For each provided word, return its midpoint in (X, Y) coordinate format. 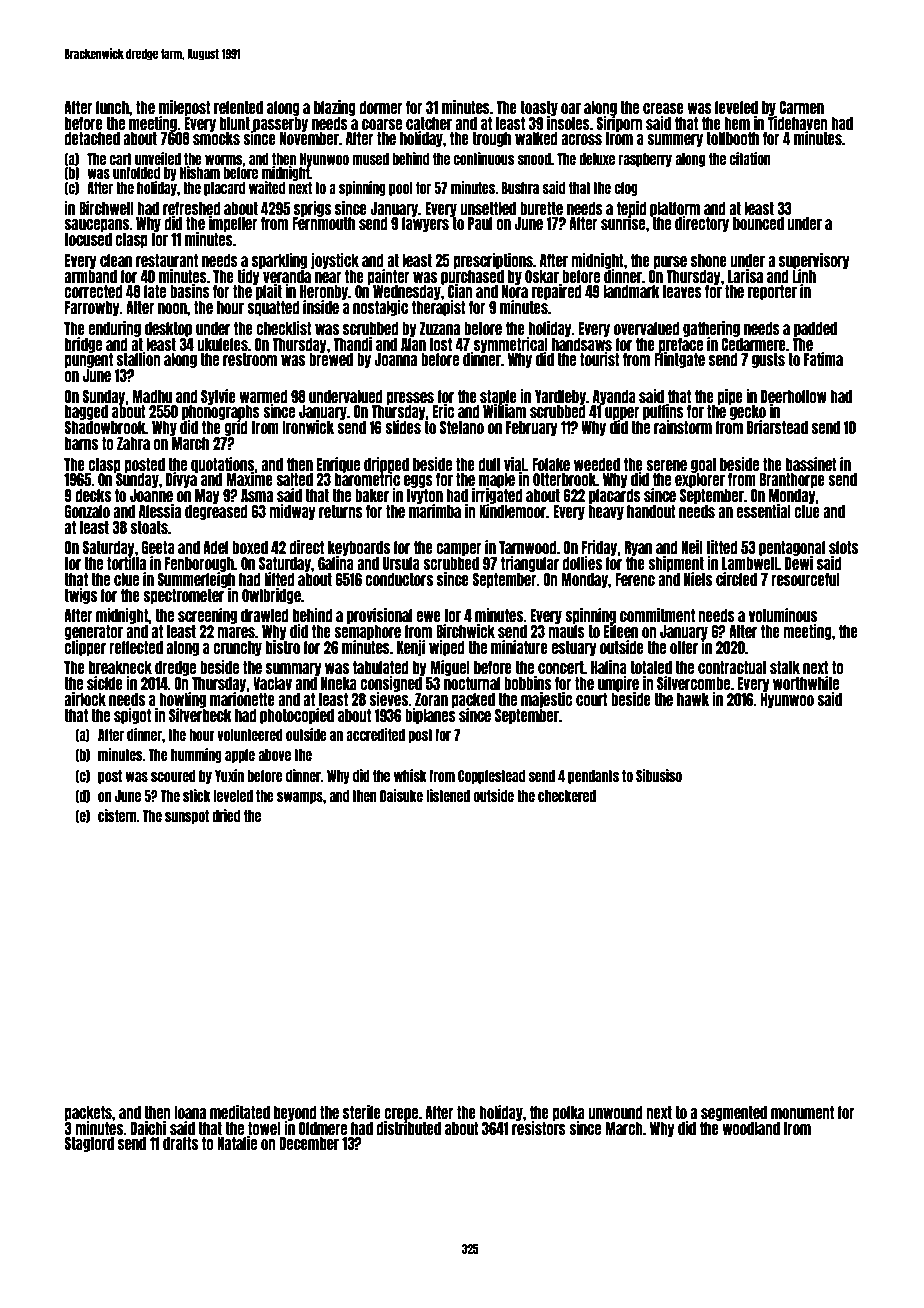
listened (448, 795)
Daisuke (401, 795)
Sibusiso (659, 775)
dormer (381, 107)
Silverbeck (200, 715)
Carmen (801, 107)
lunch (112, 107)
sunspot (187, 817)
